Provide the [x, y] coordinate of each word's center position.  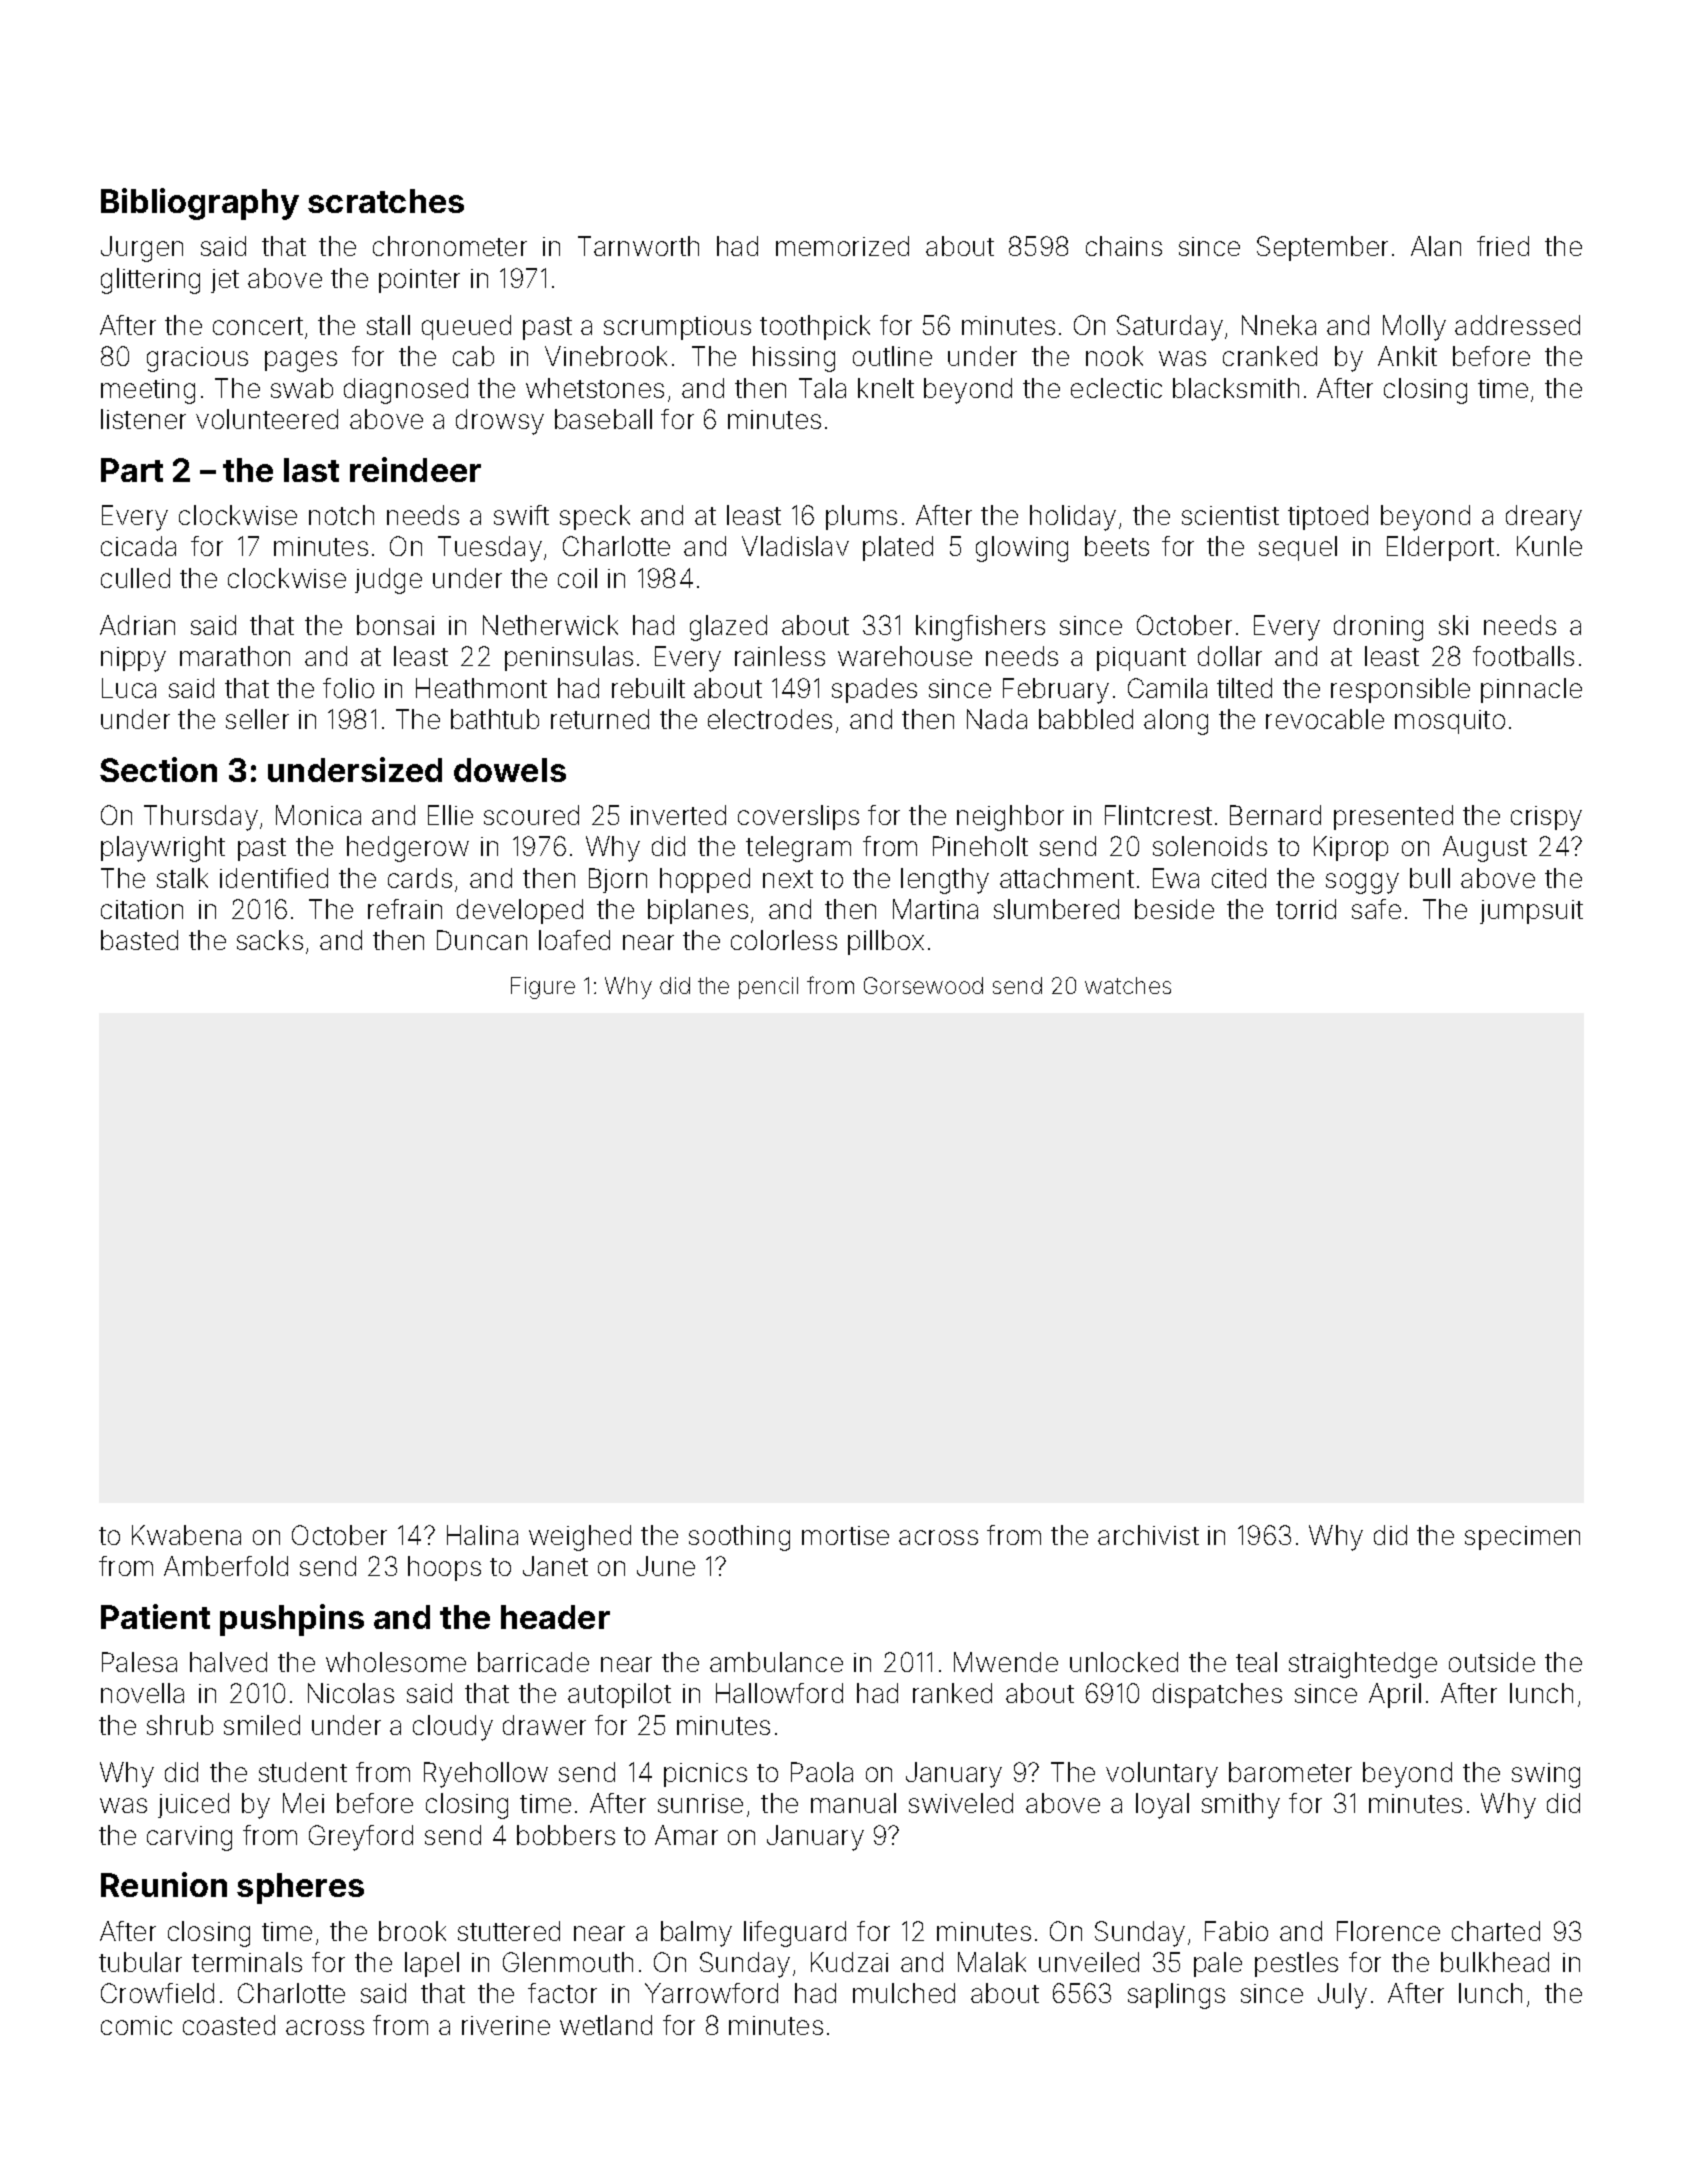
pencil [768, 988]
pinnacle [1531, 690]
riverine [506, 2025]
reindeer [415, 469]
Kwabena [186, 1535]
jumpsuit [1531, 912]
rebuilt [648, 688]
